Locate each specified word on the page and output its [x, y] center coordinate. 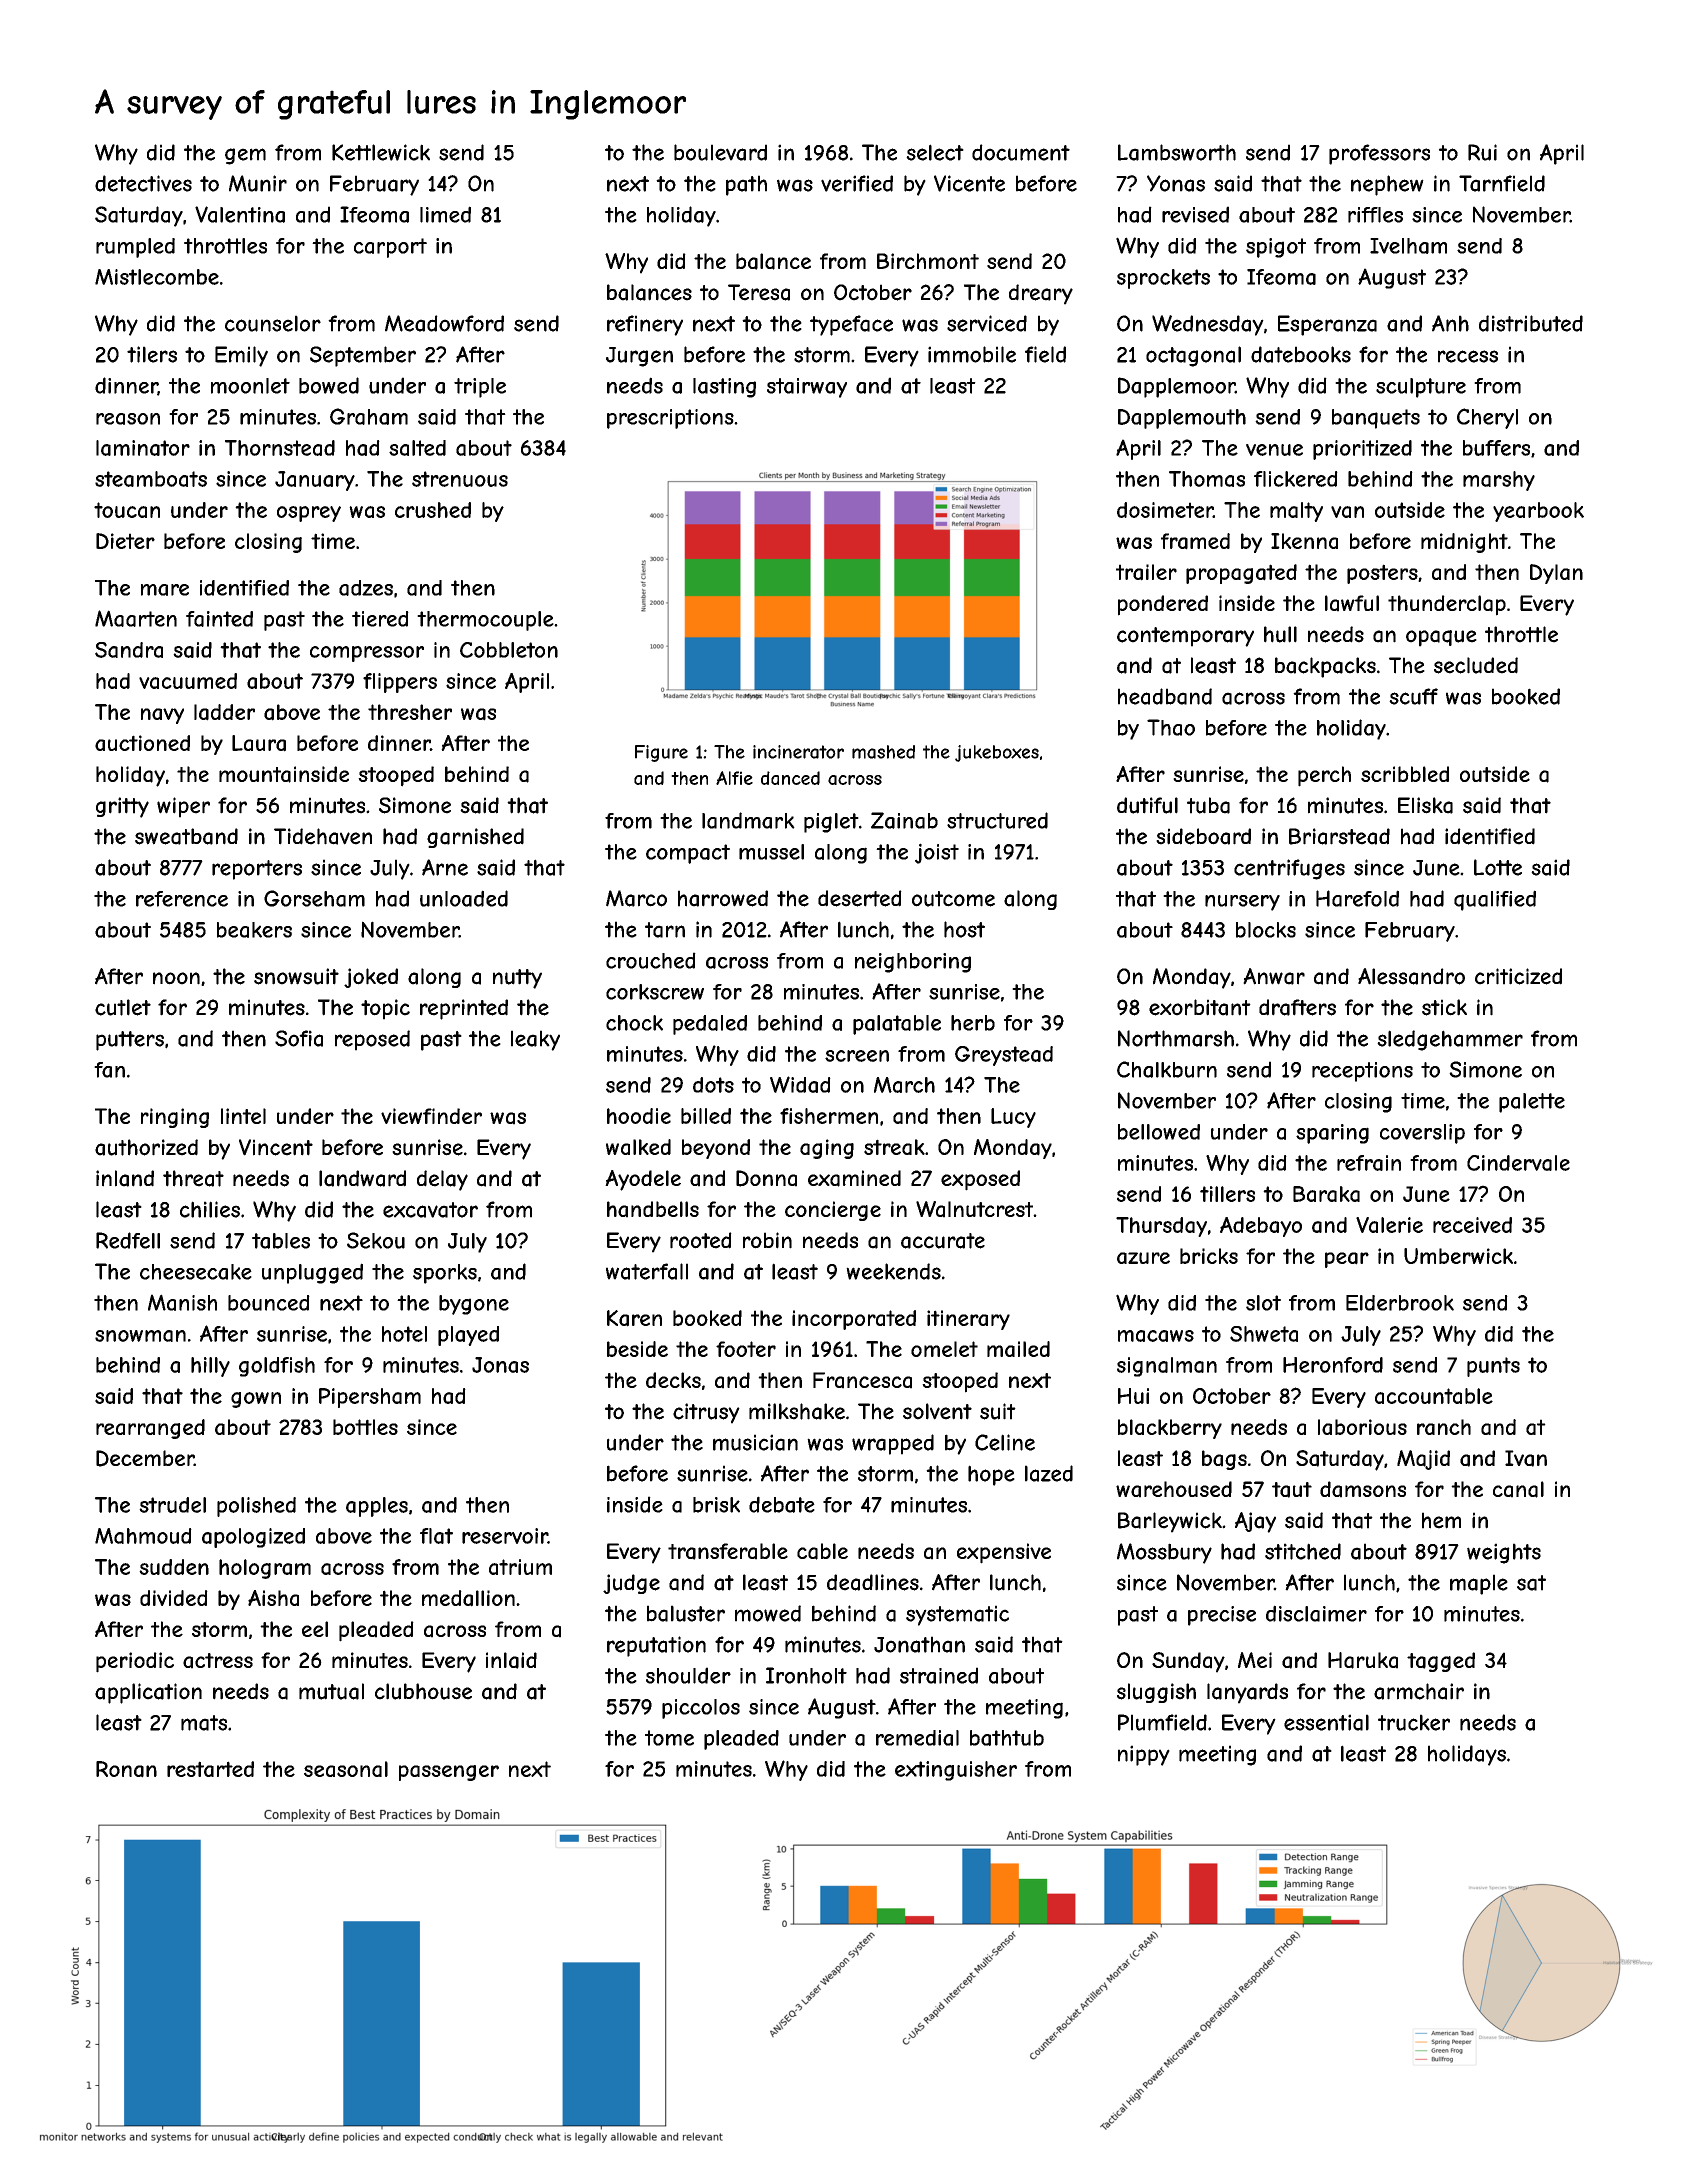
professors [1379, 154]
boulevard [720, 152]
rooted [701, 1240]
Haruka [1363, 1660]
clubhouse [423, 1691]
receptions [1362, 1072]
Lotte [1498, 867]
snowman [140, 1336]
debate [782, 1504]
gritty [122, 807]
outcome [953, 899]
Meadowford [444, 323]
